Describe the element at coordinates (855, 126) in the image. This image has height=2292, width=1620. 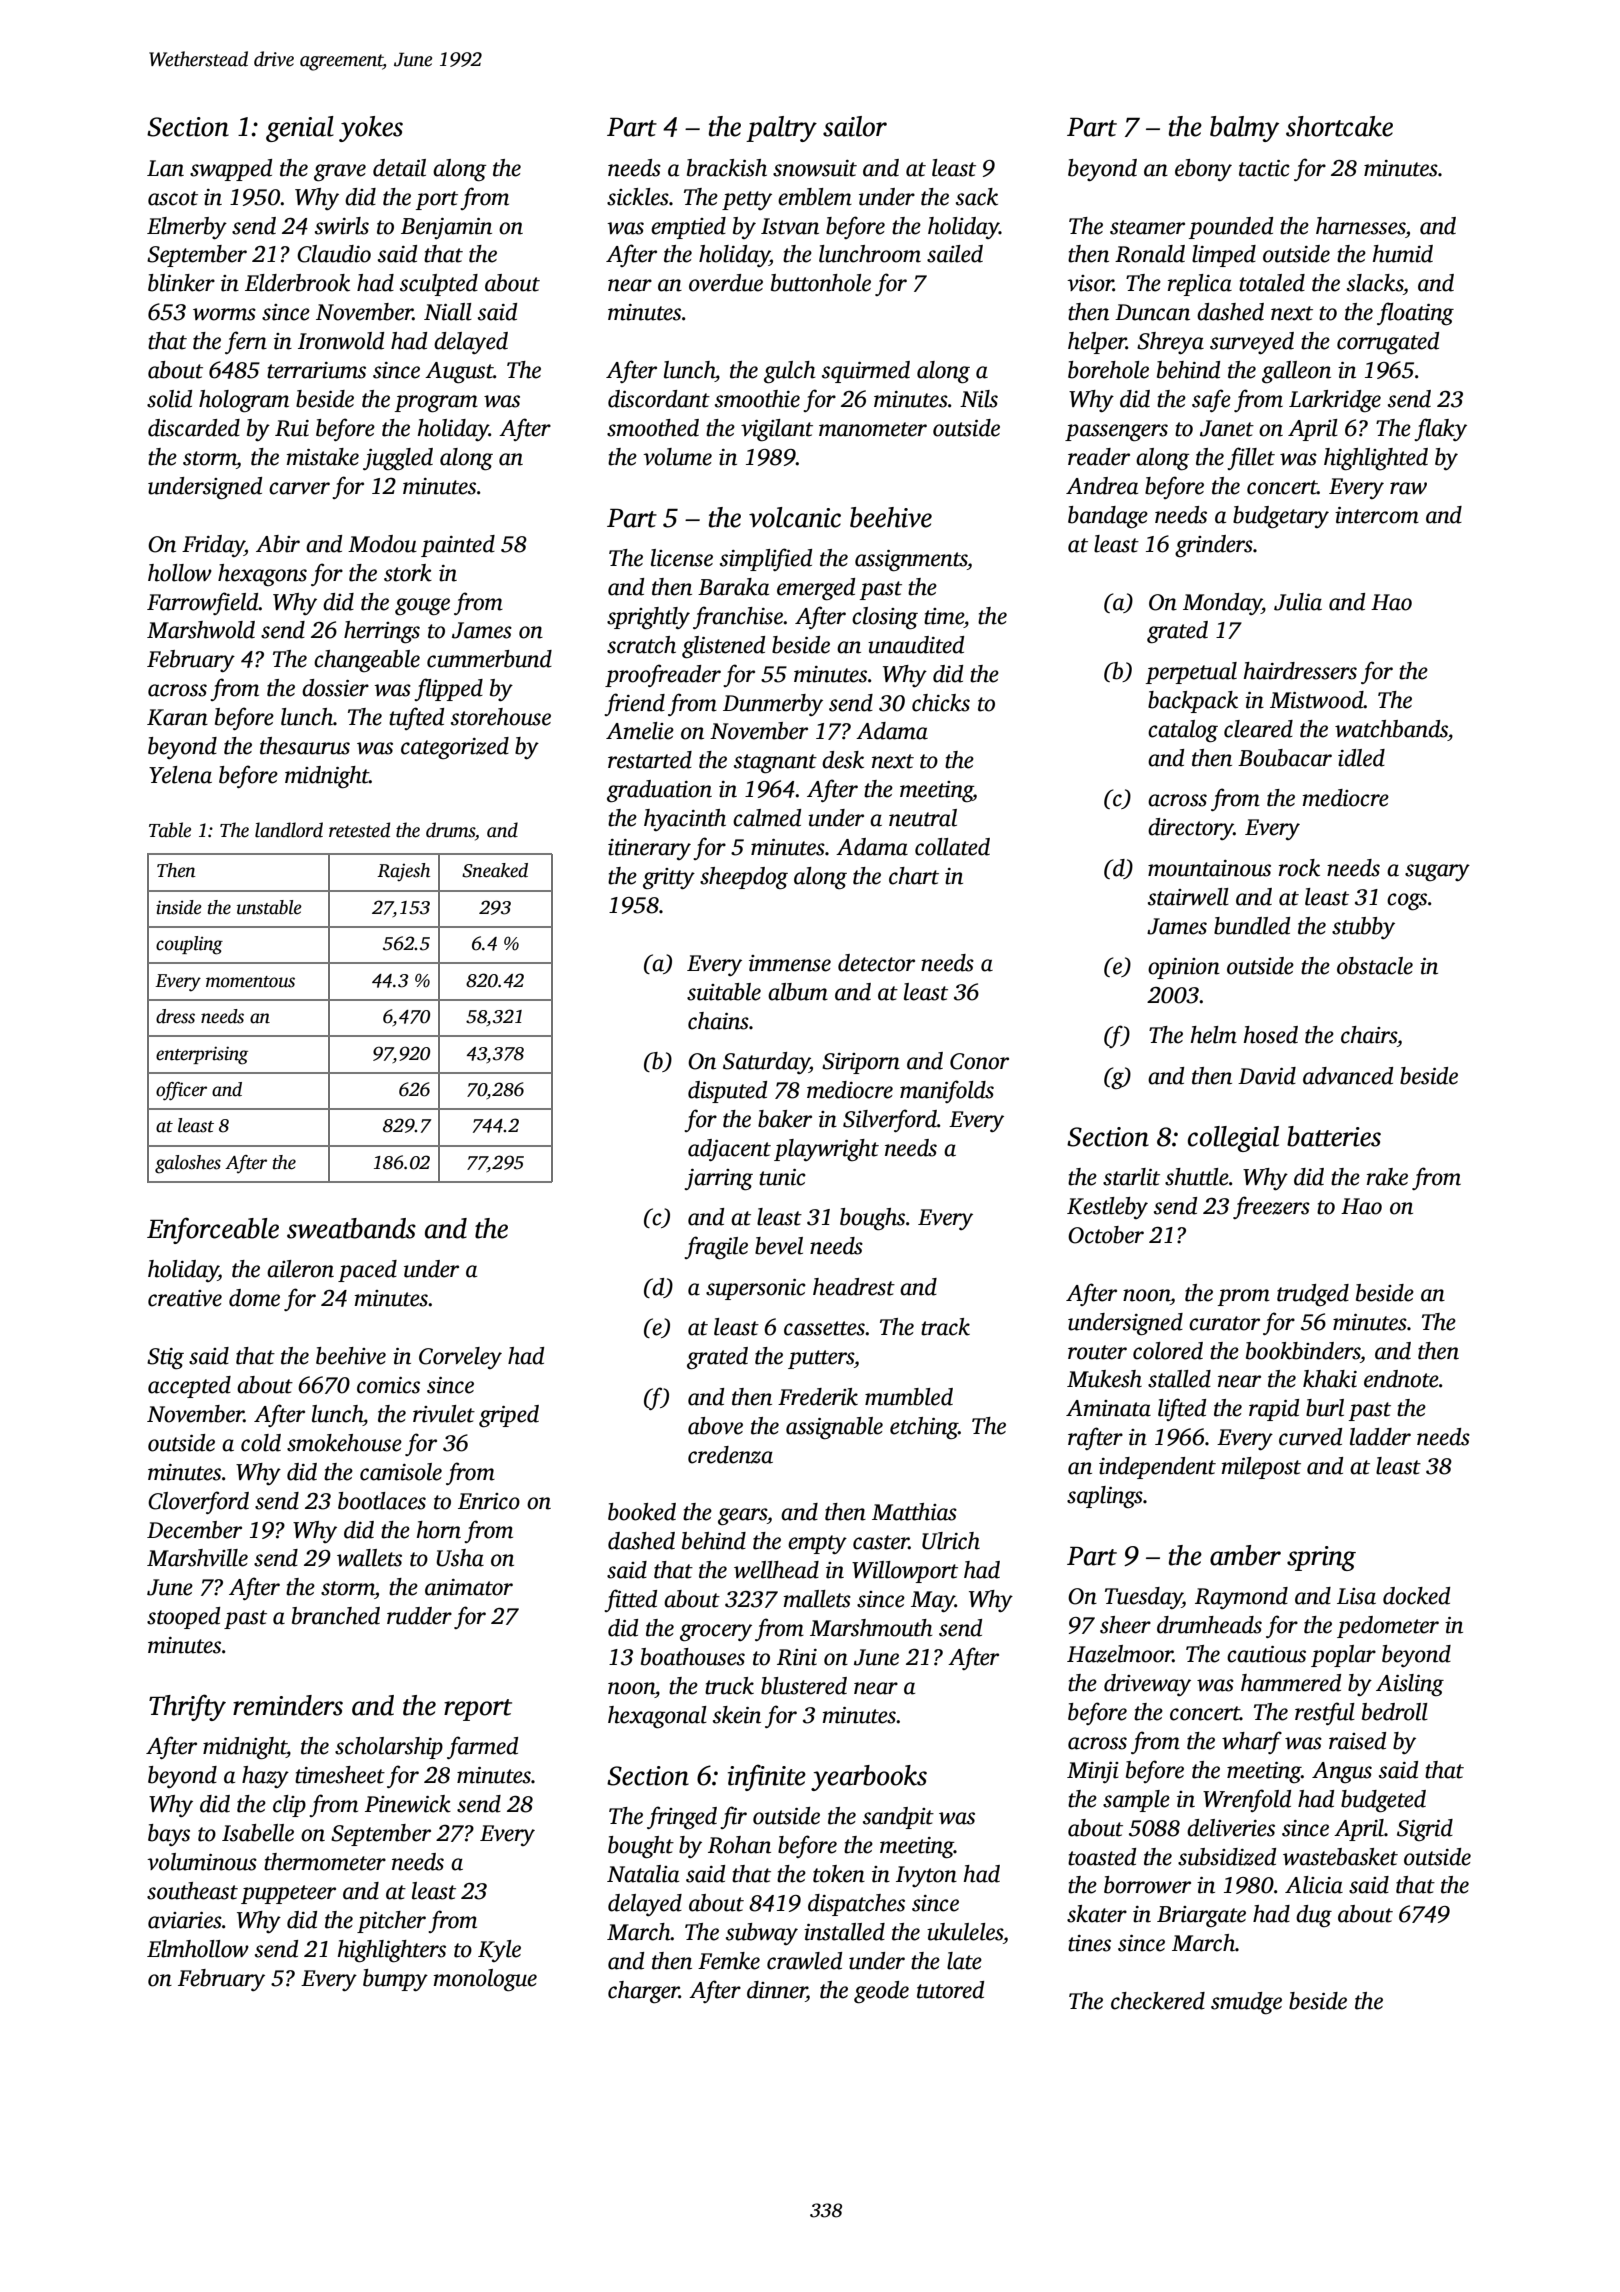
I see `sailor` at that location.
